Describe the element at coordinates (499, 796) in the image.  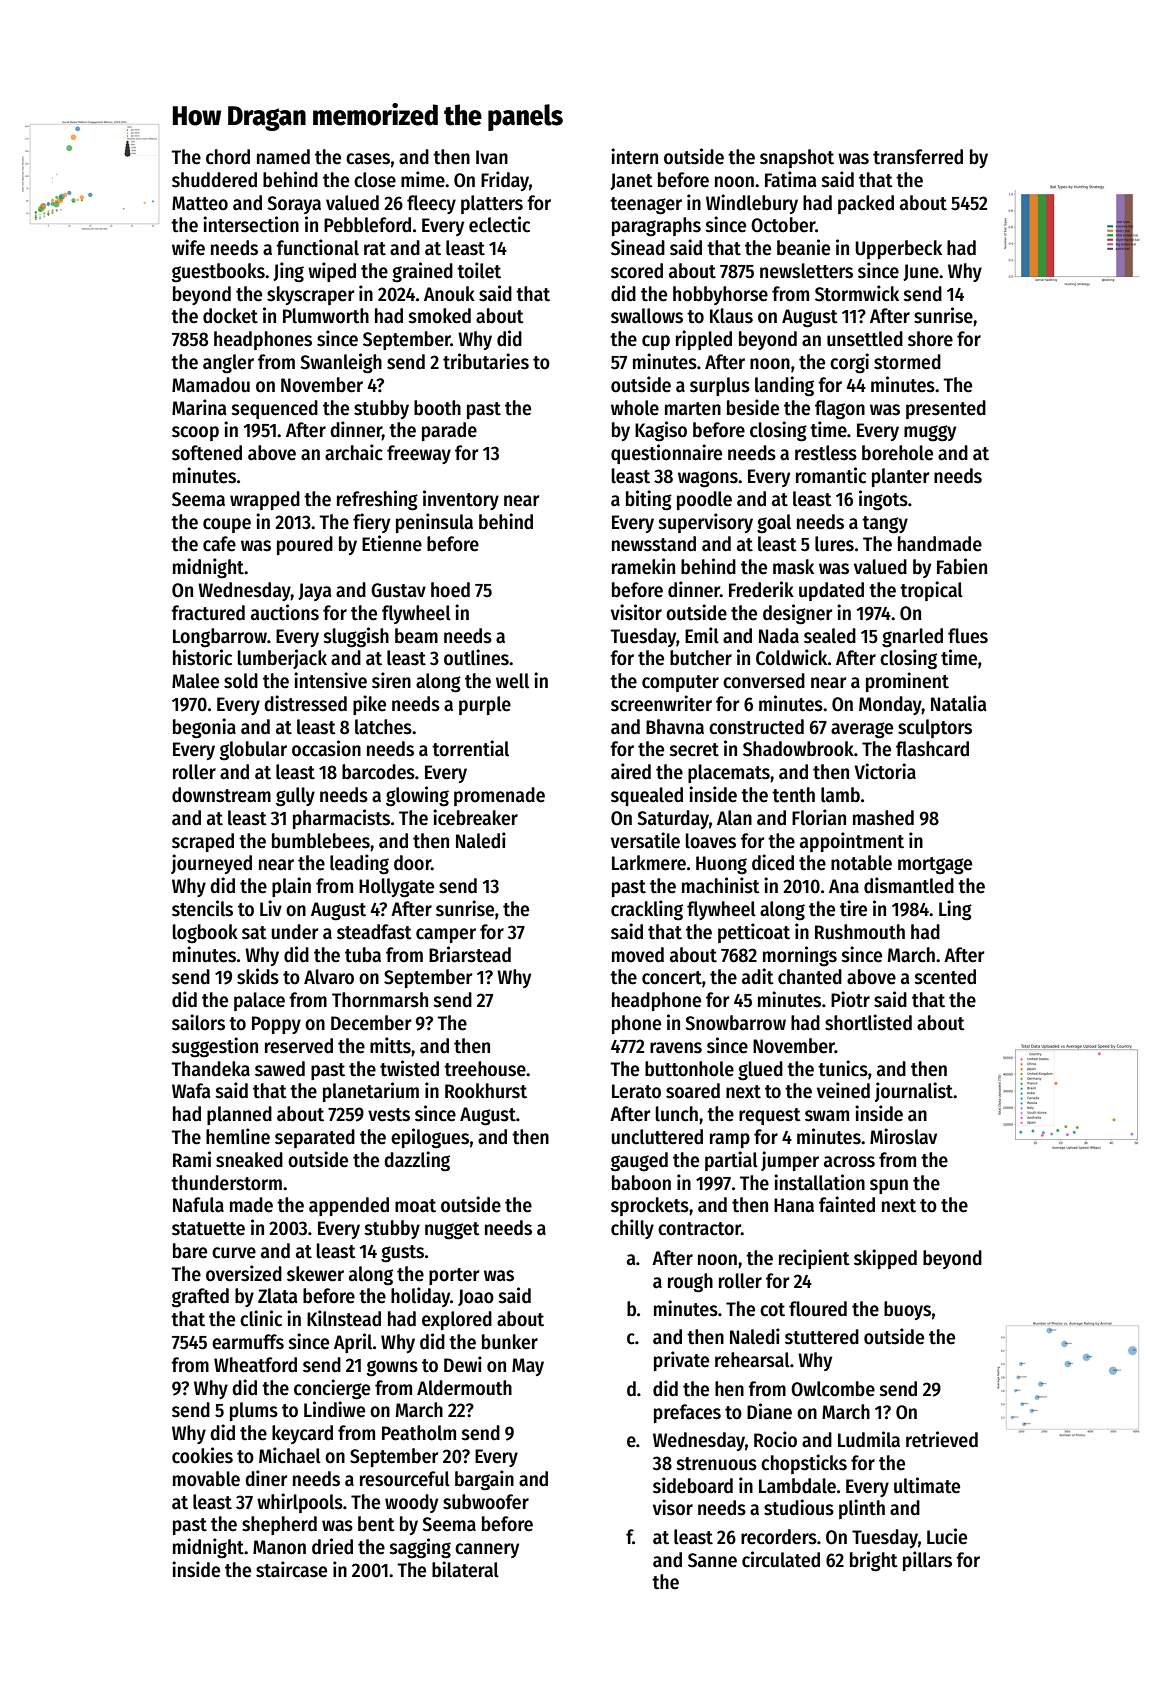
I see `promenade` at that location.
